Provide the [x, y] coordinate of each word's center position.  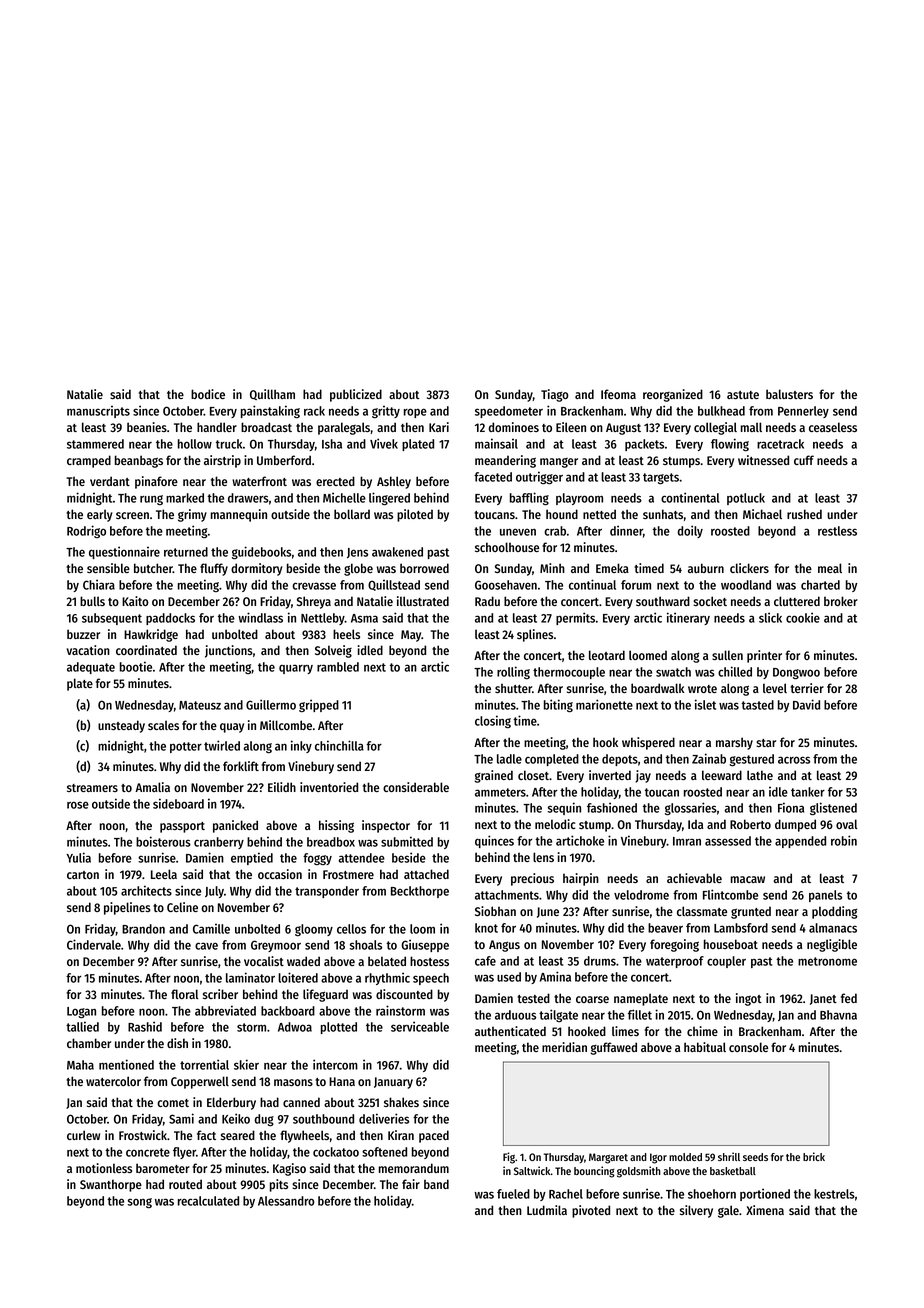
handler [217, 427]
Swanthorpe [111, 1185]
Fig [509, 1158]
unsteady [121, 726]
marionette [604, 704]
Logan [81, 1013]
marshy [734, 743]
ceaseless [833, 427]
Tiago [555, 395]
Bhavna [838, 1015]
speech [431, 979]
